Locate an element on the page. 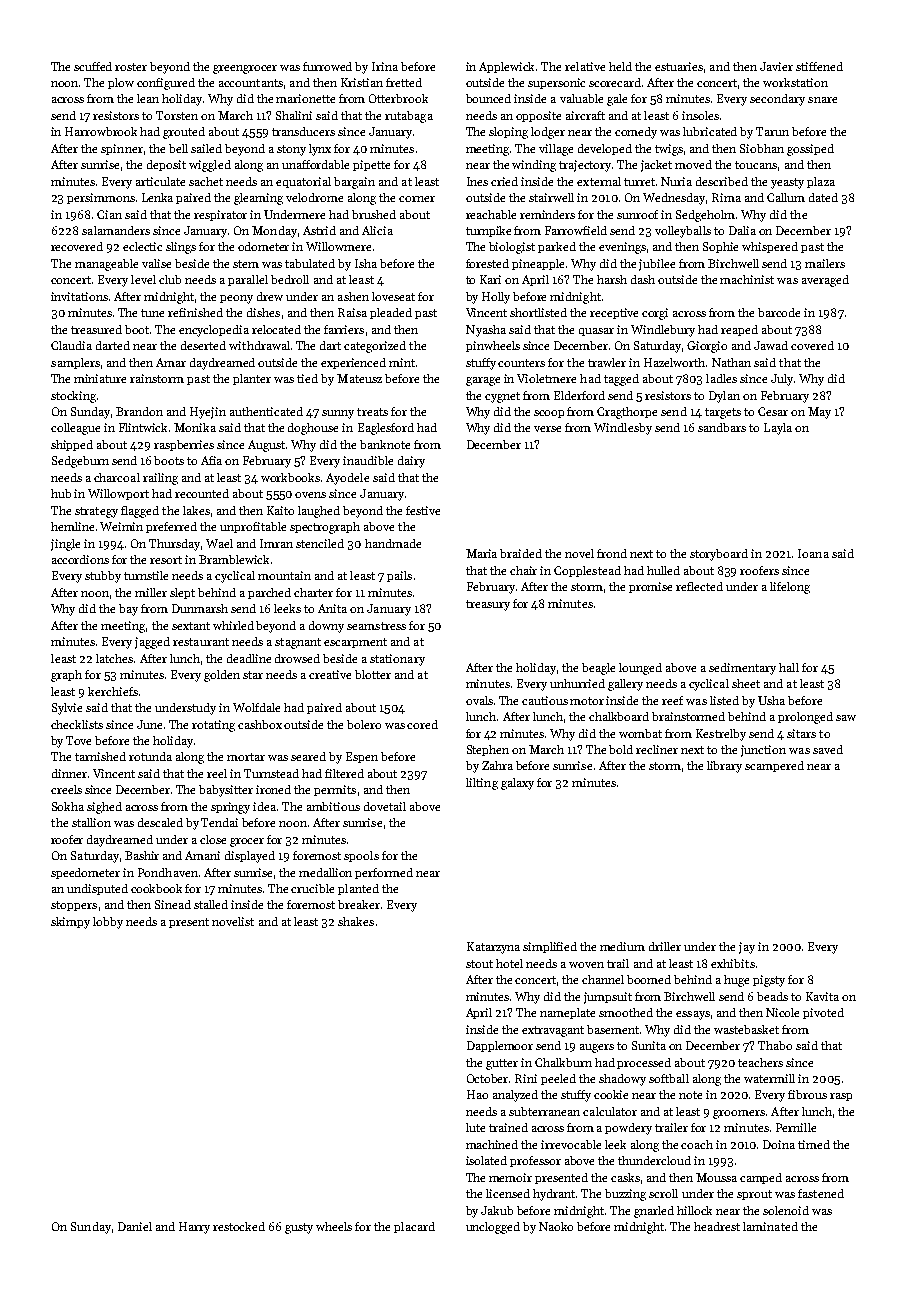 This page has height=1316, width=908. gnarled is located at coordinates (654, 1212).
